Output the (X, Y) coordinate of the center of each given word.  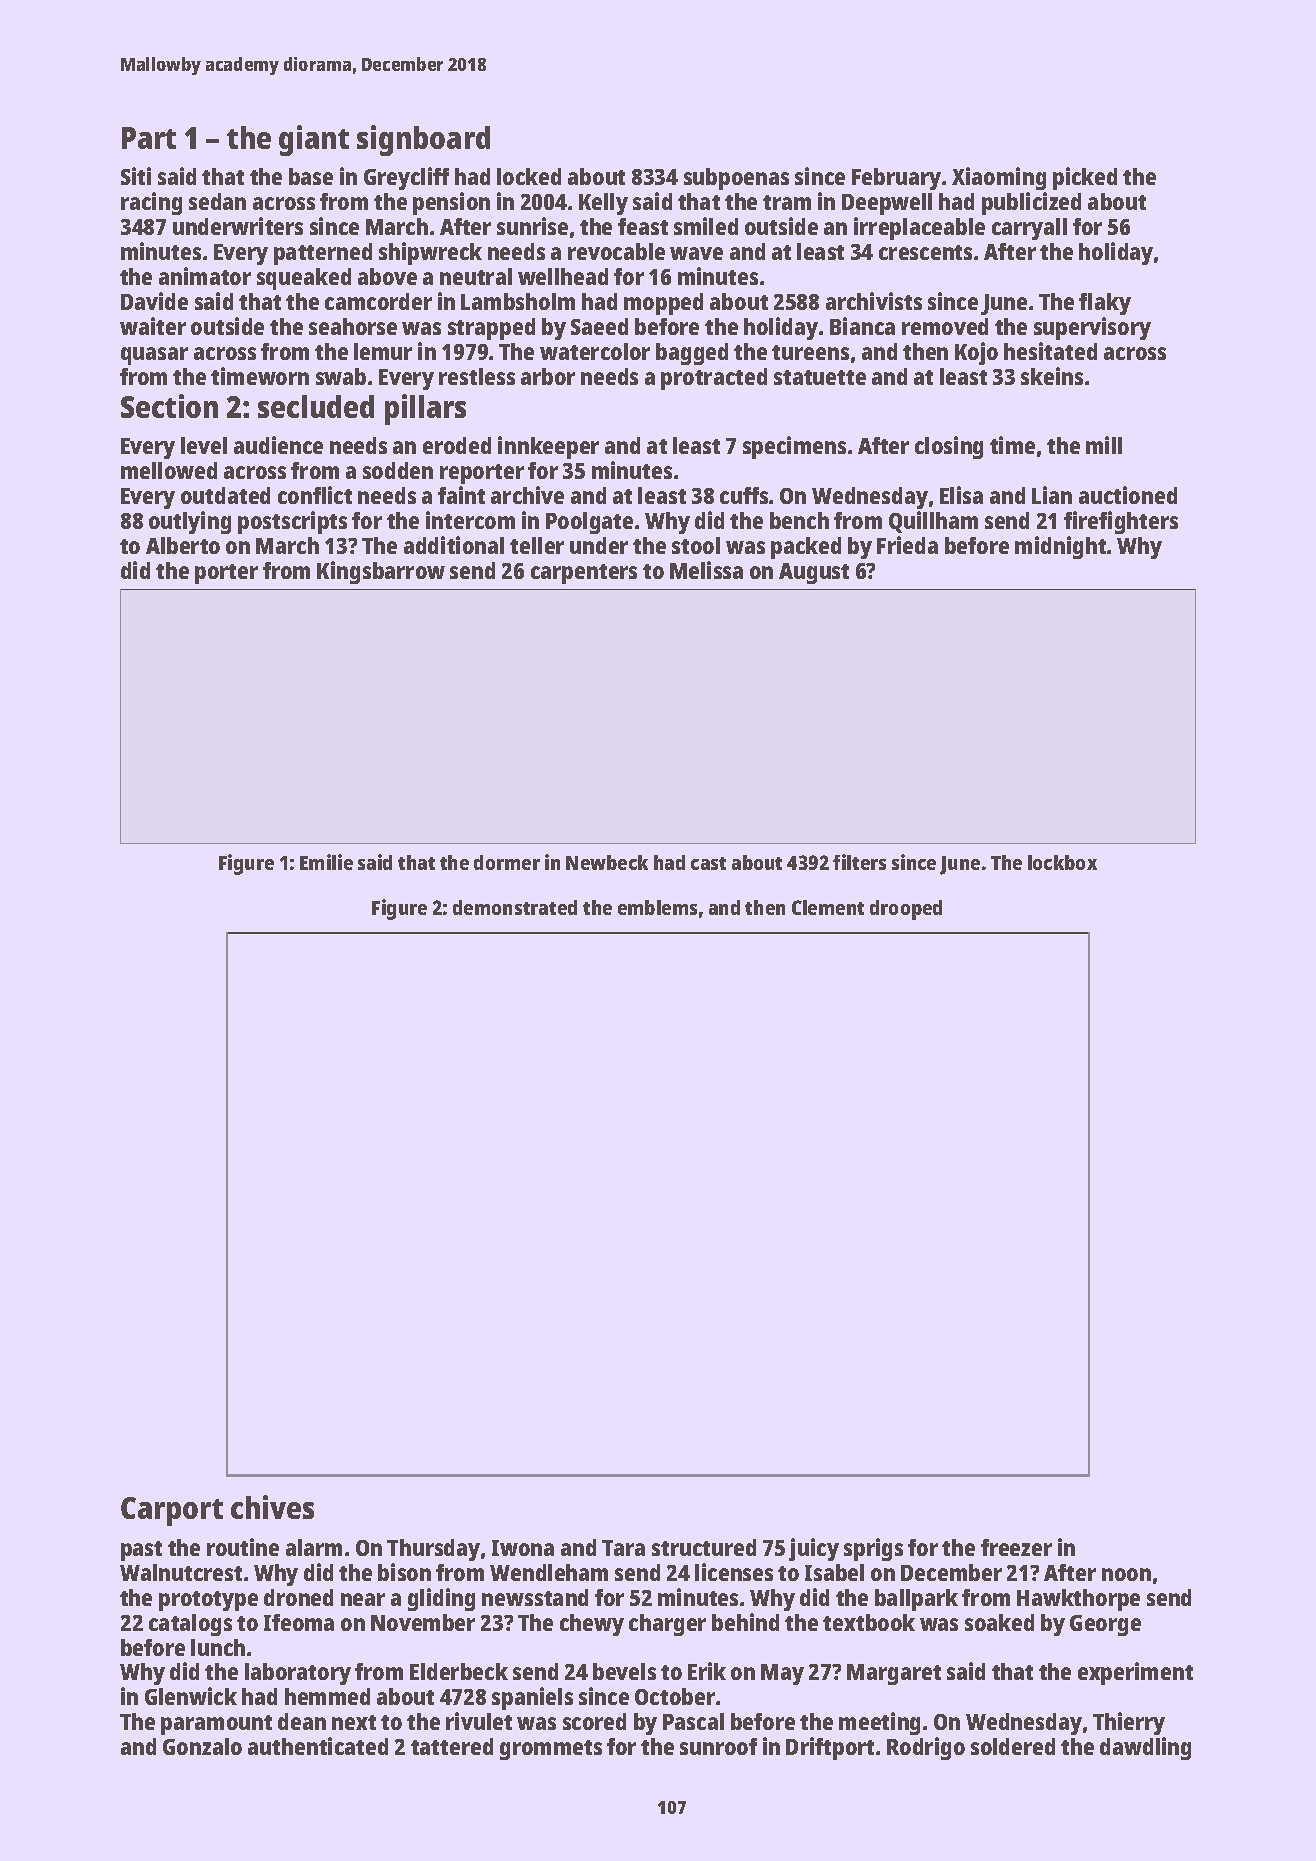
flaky (1105, 304)
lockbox (1062, 862)
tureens (810, 352)
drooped (906, 910)
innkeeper (548, 447)
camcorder (378, 301)
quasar (154, 356)
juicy (814, 1549)
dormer (507, 862)
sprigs (873, 1549)
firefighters (1121, 522)
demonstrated (515, 907)
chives (272, 1507)
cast (708, 863)
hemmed (327, 1696)
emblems (657, 907)
